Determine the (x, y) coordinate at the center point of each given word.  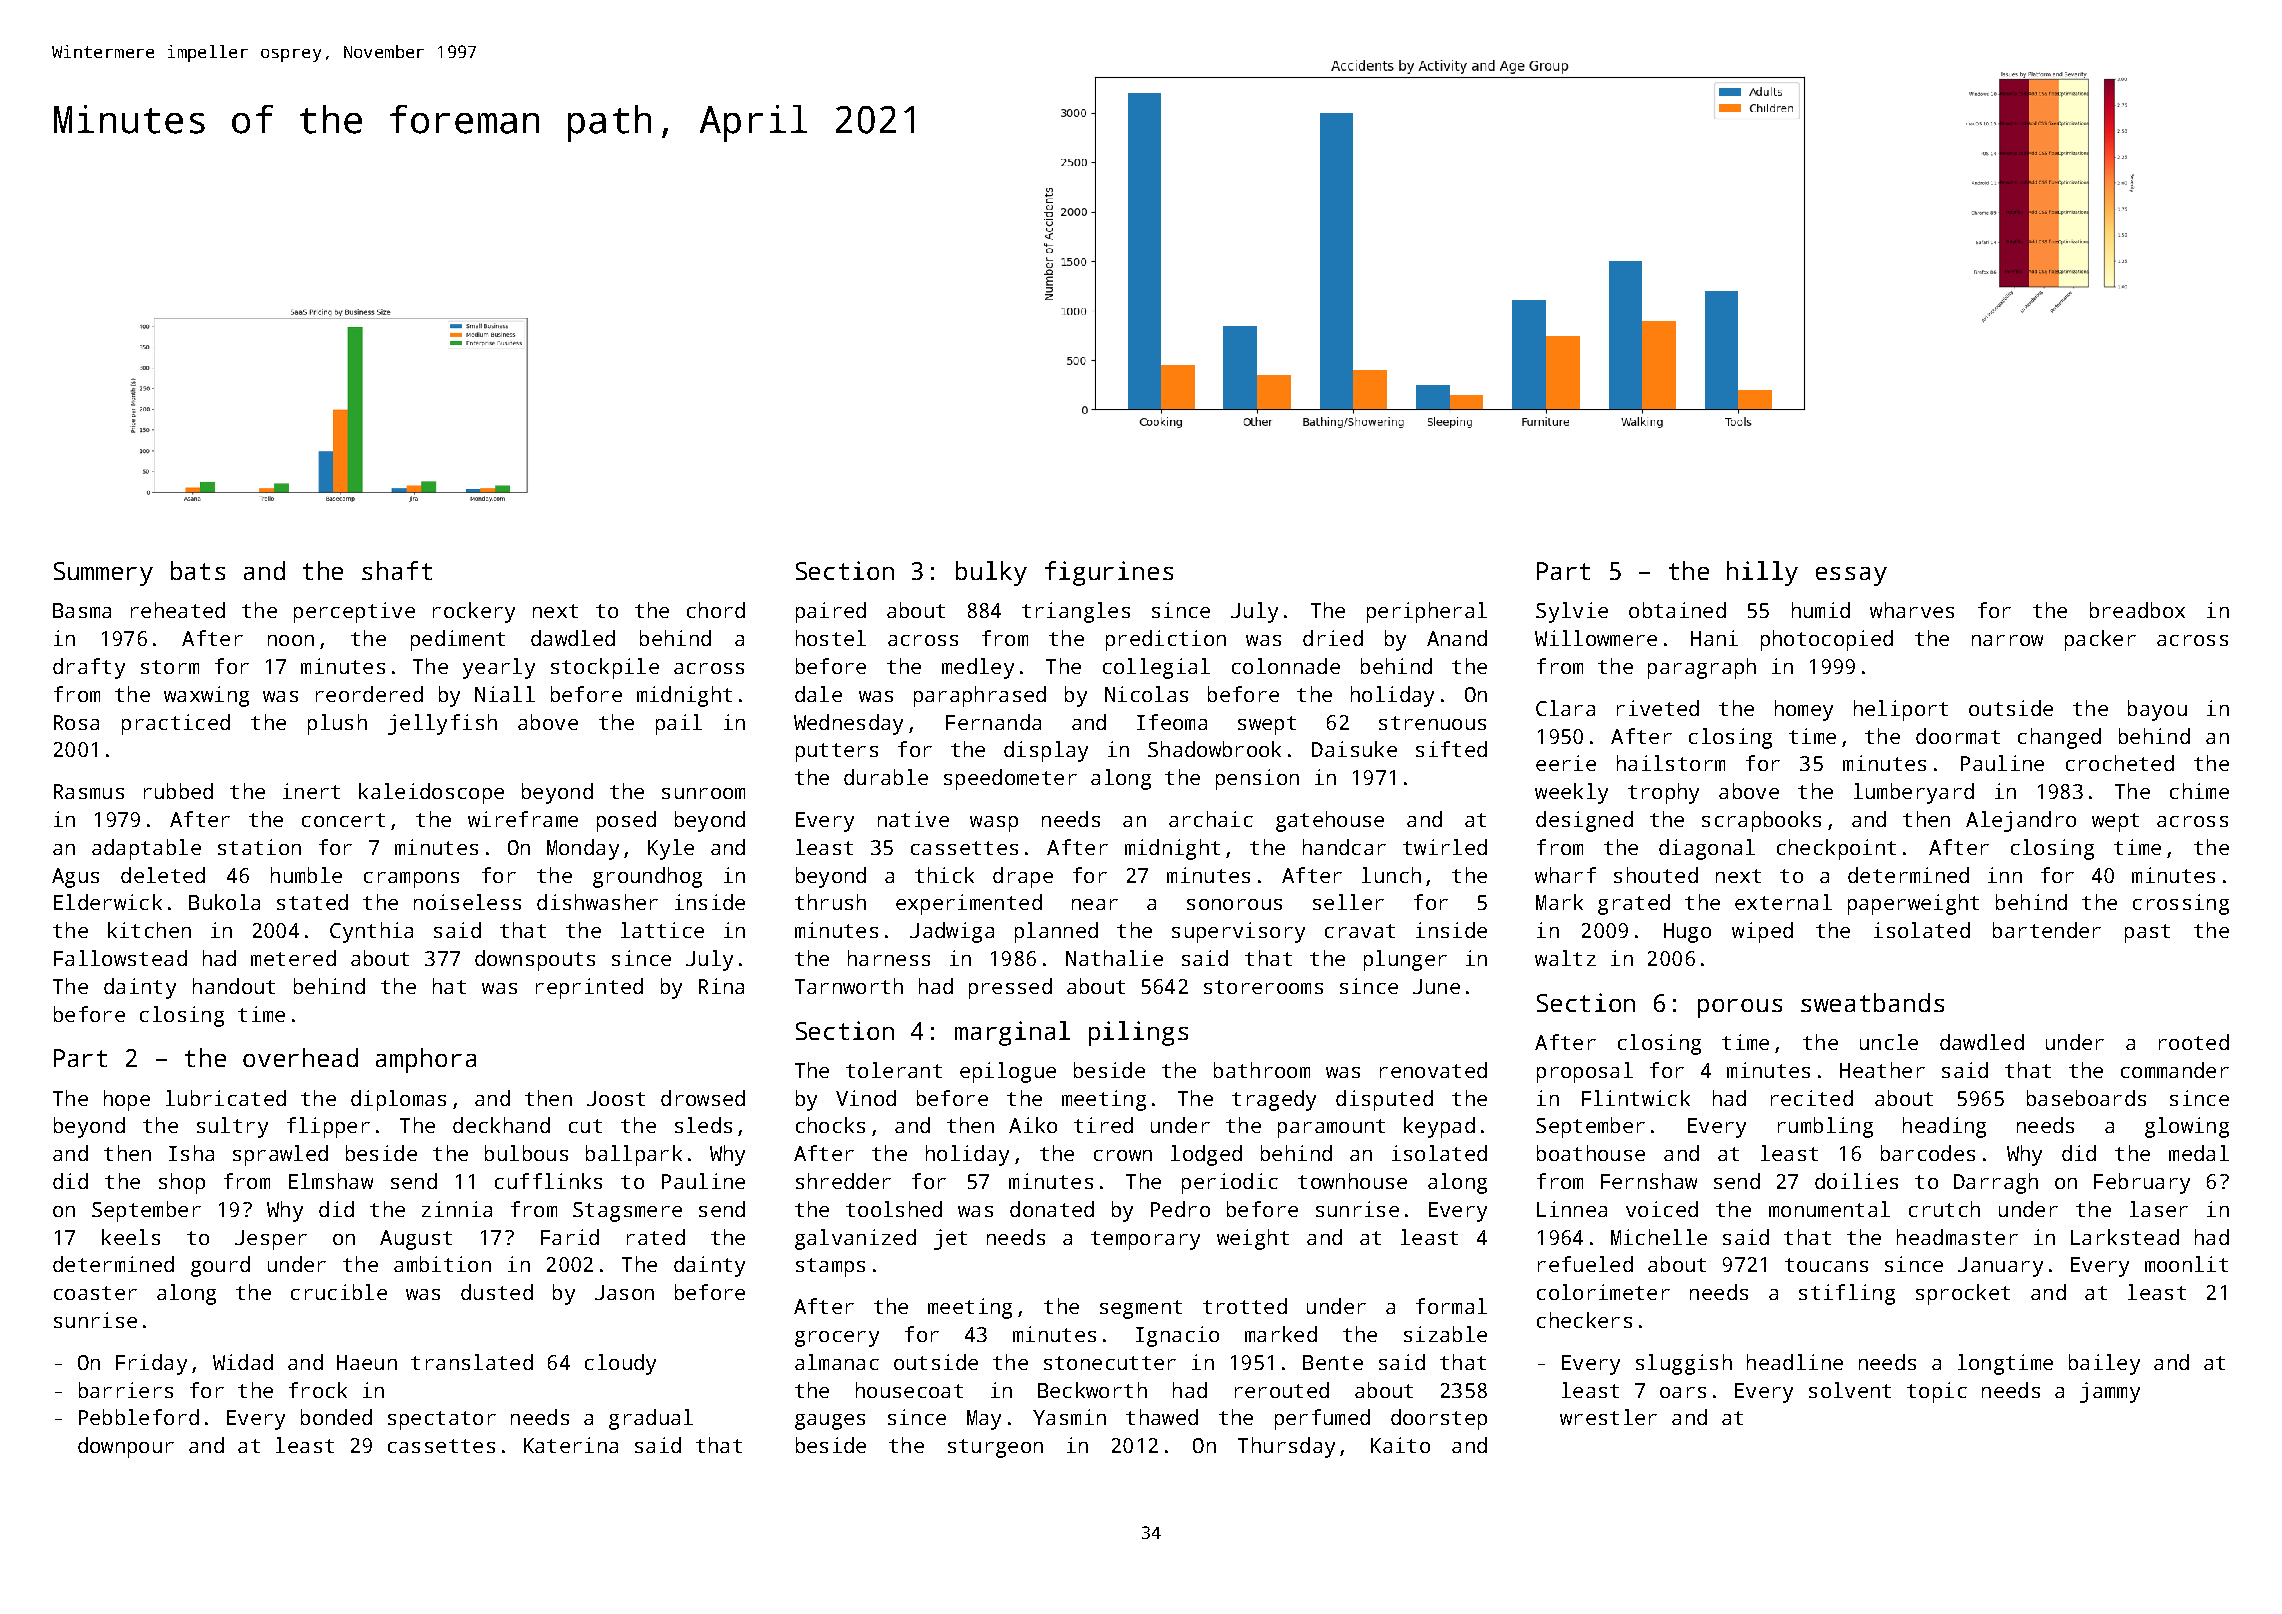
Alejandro (2021, 821)
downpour (126, 1447)
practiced (176, 724)
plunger (1405, 960)
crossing (2181, 904)
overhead (300, 1057)
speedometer (1010, 779)
